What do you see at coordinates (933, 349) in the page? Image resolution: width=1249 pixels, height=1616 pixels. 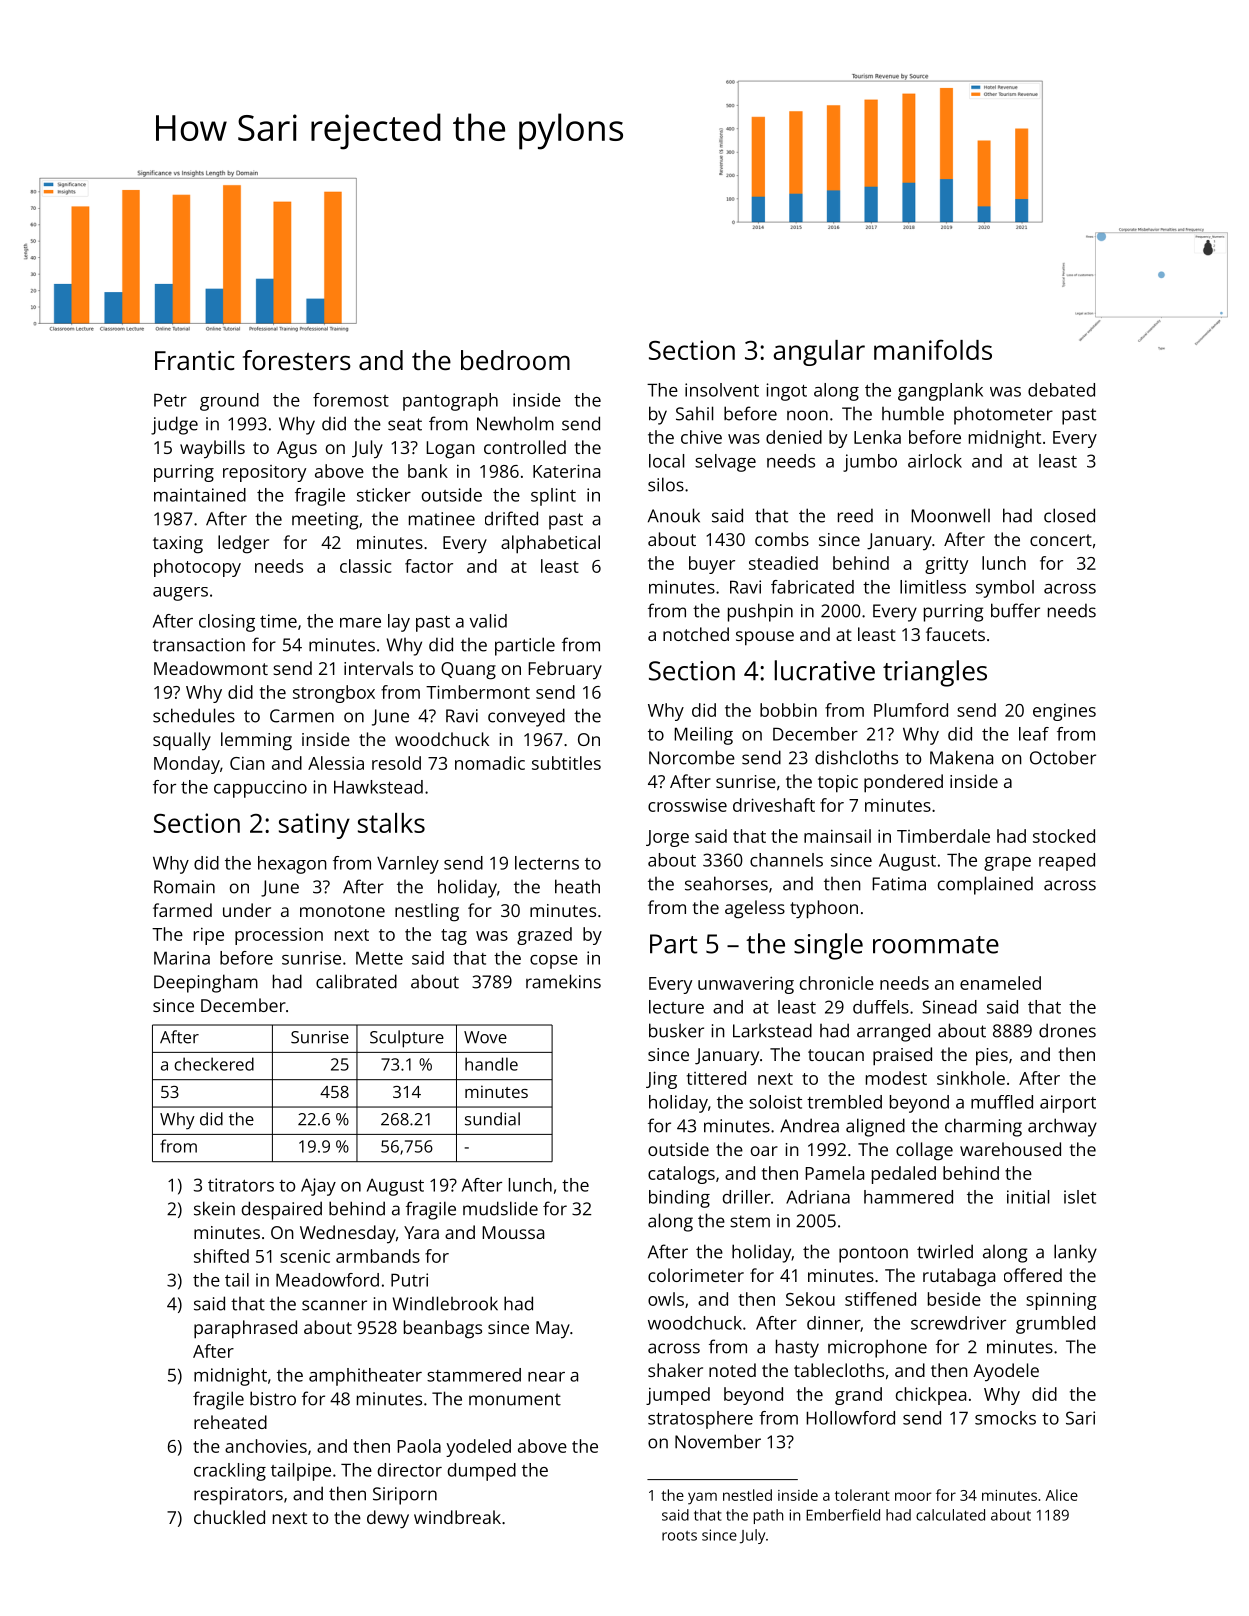 I see `manifolds` at bounding box center [933, 349].
